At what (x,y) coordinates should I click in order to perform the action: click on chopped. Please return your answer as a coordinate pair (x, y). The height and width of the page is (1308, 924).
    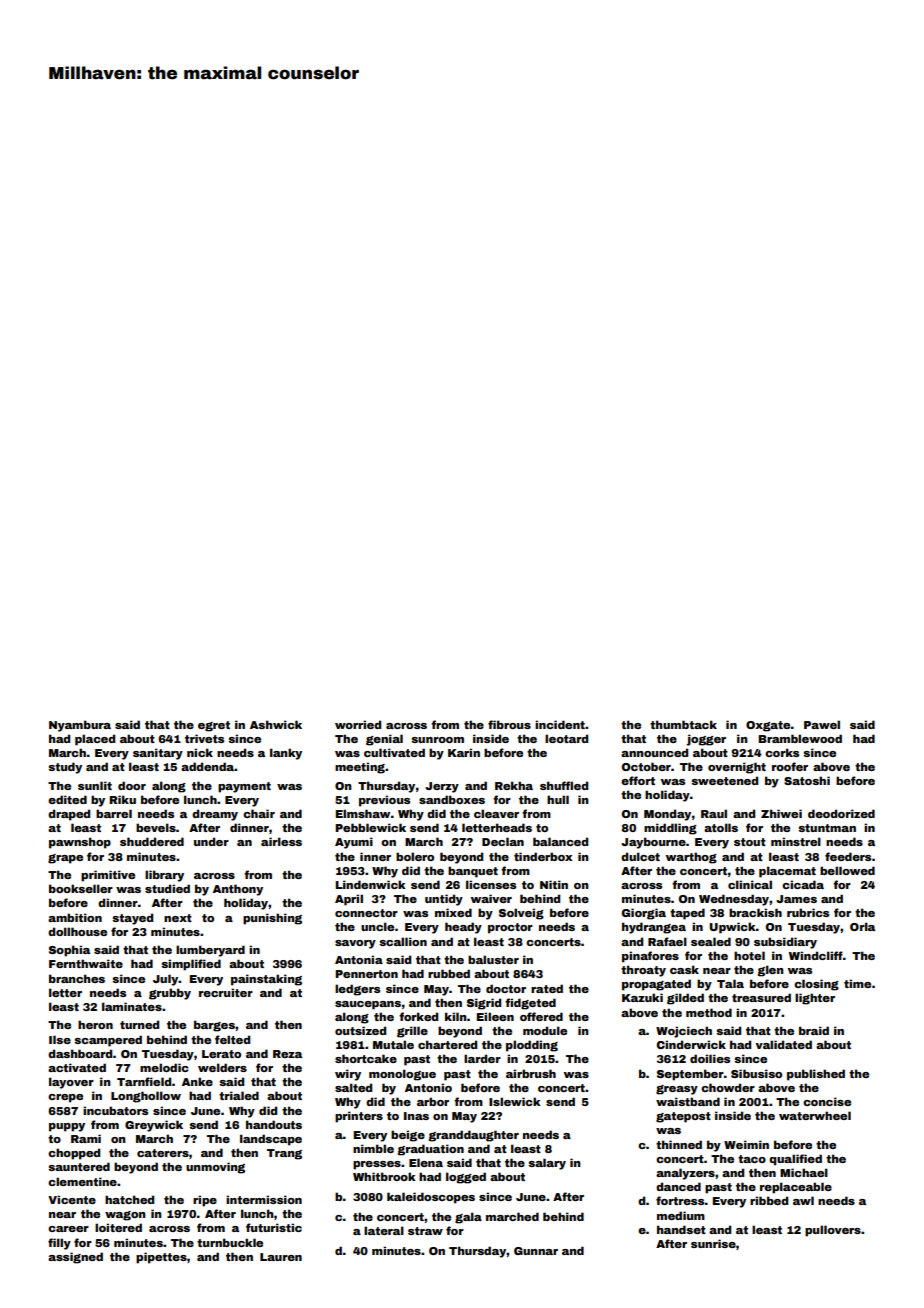
    Looking at the image, I should click on (74, 1154).
